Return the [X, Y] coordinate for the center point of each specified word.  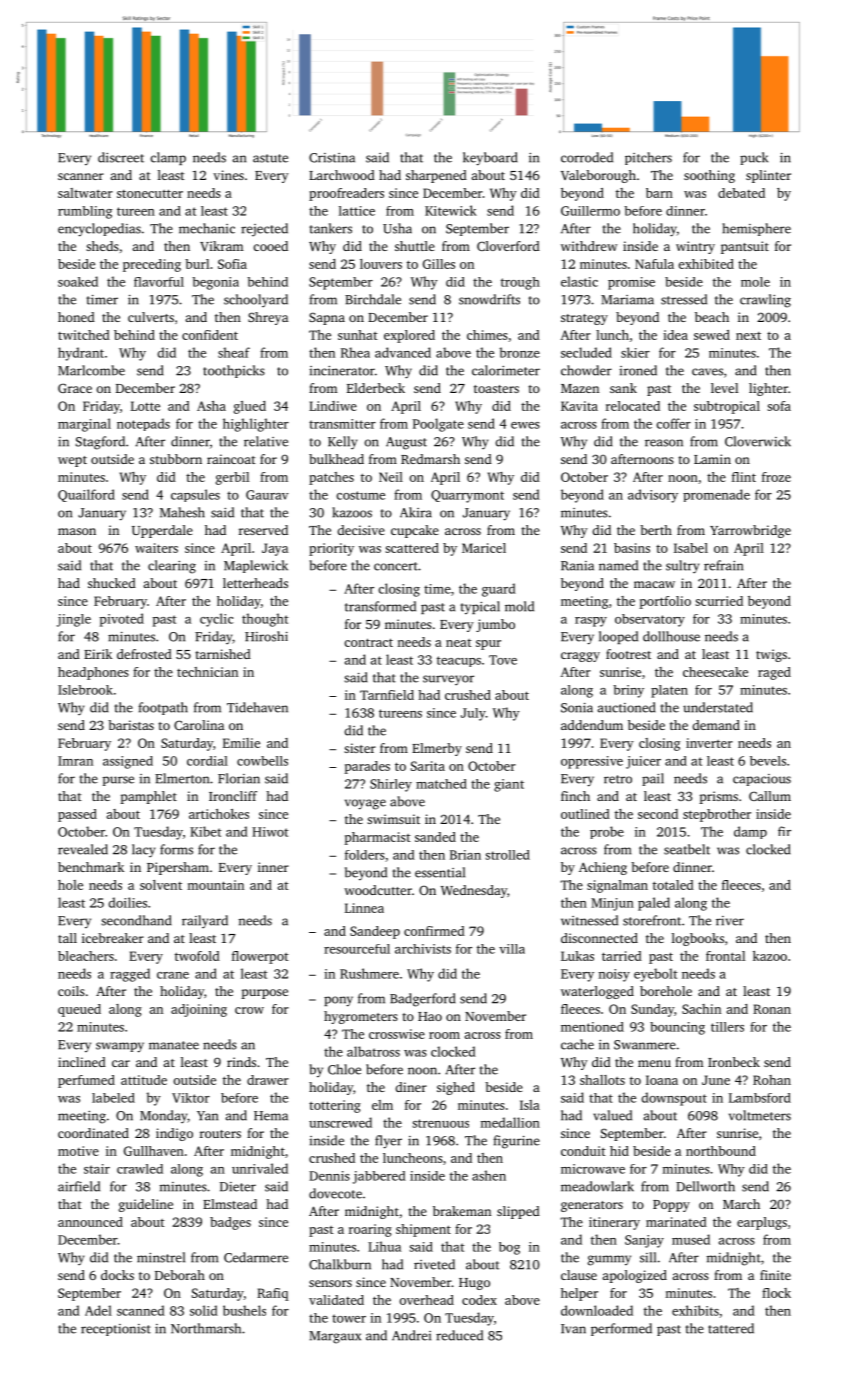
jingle [74, 620]
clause [579, 1275]
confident [210, 335]
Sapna [327, 318]
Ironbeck [734, 1062]
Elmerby [437, 749]
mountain [215, 885]
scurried [719, 601]
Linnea [364, 908]
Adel [98, 1310]
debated [741, 193]
